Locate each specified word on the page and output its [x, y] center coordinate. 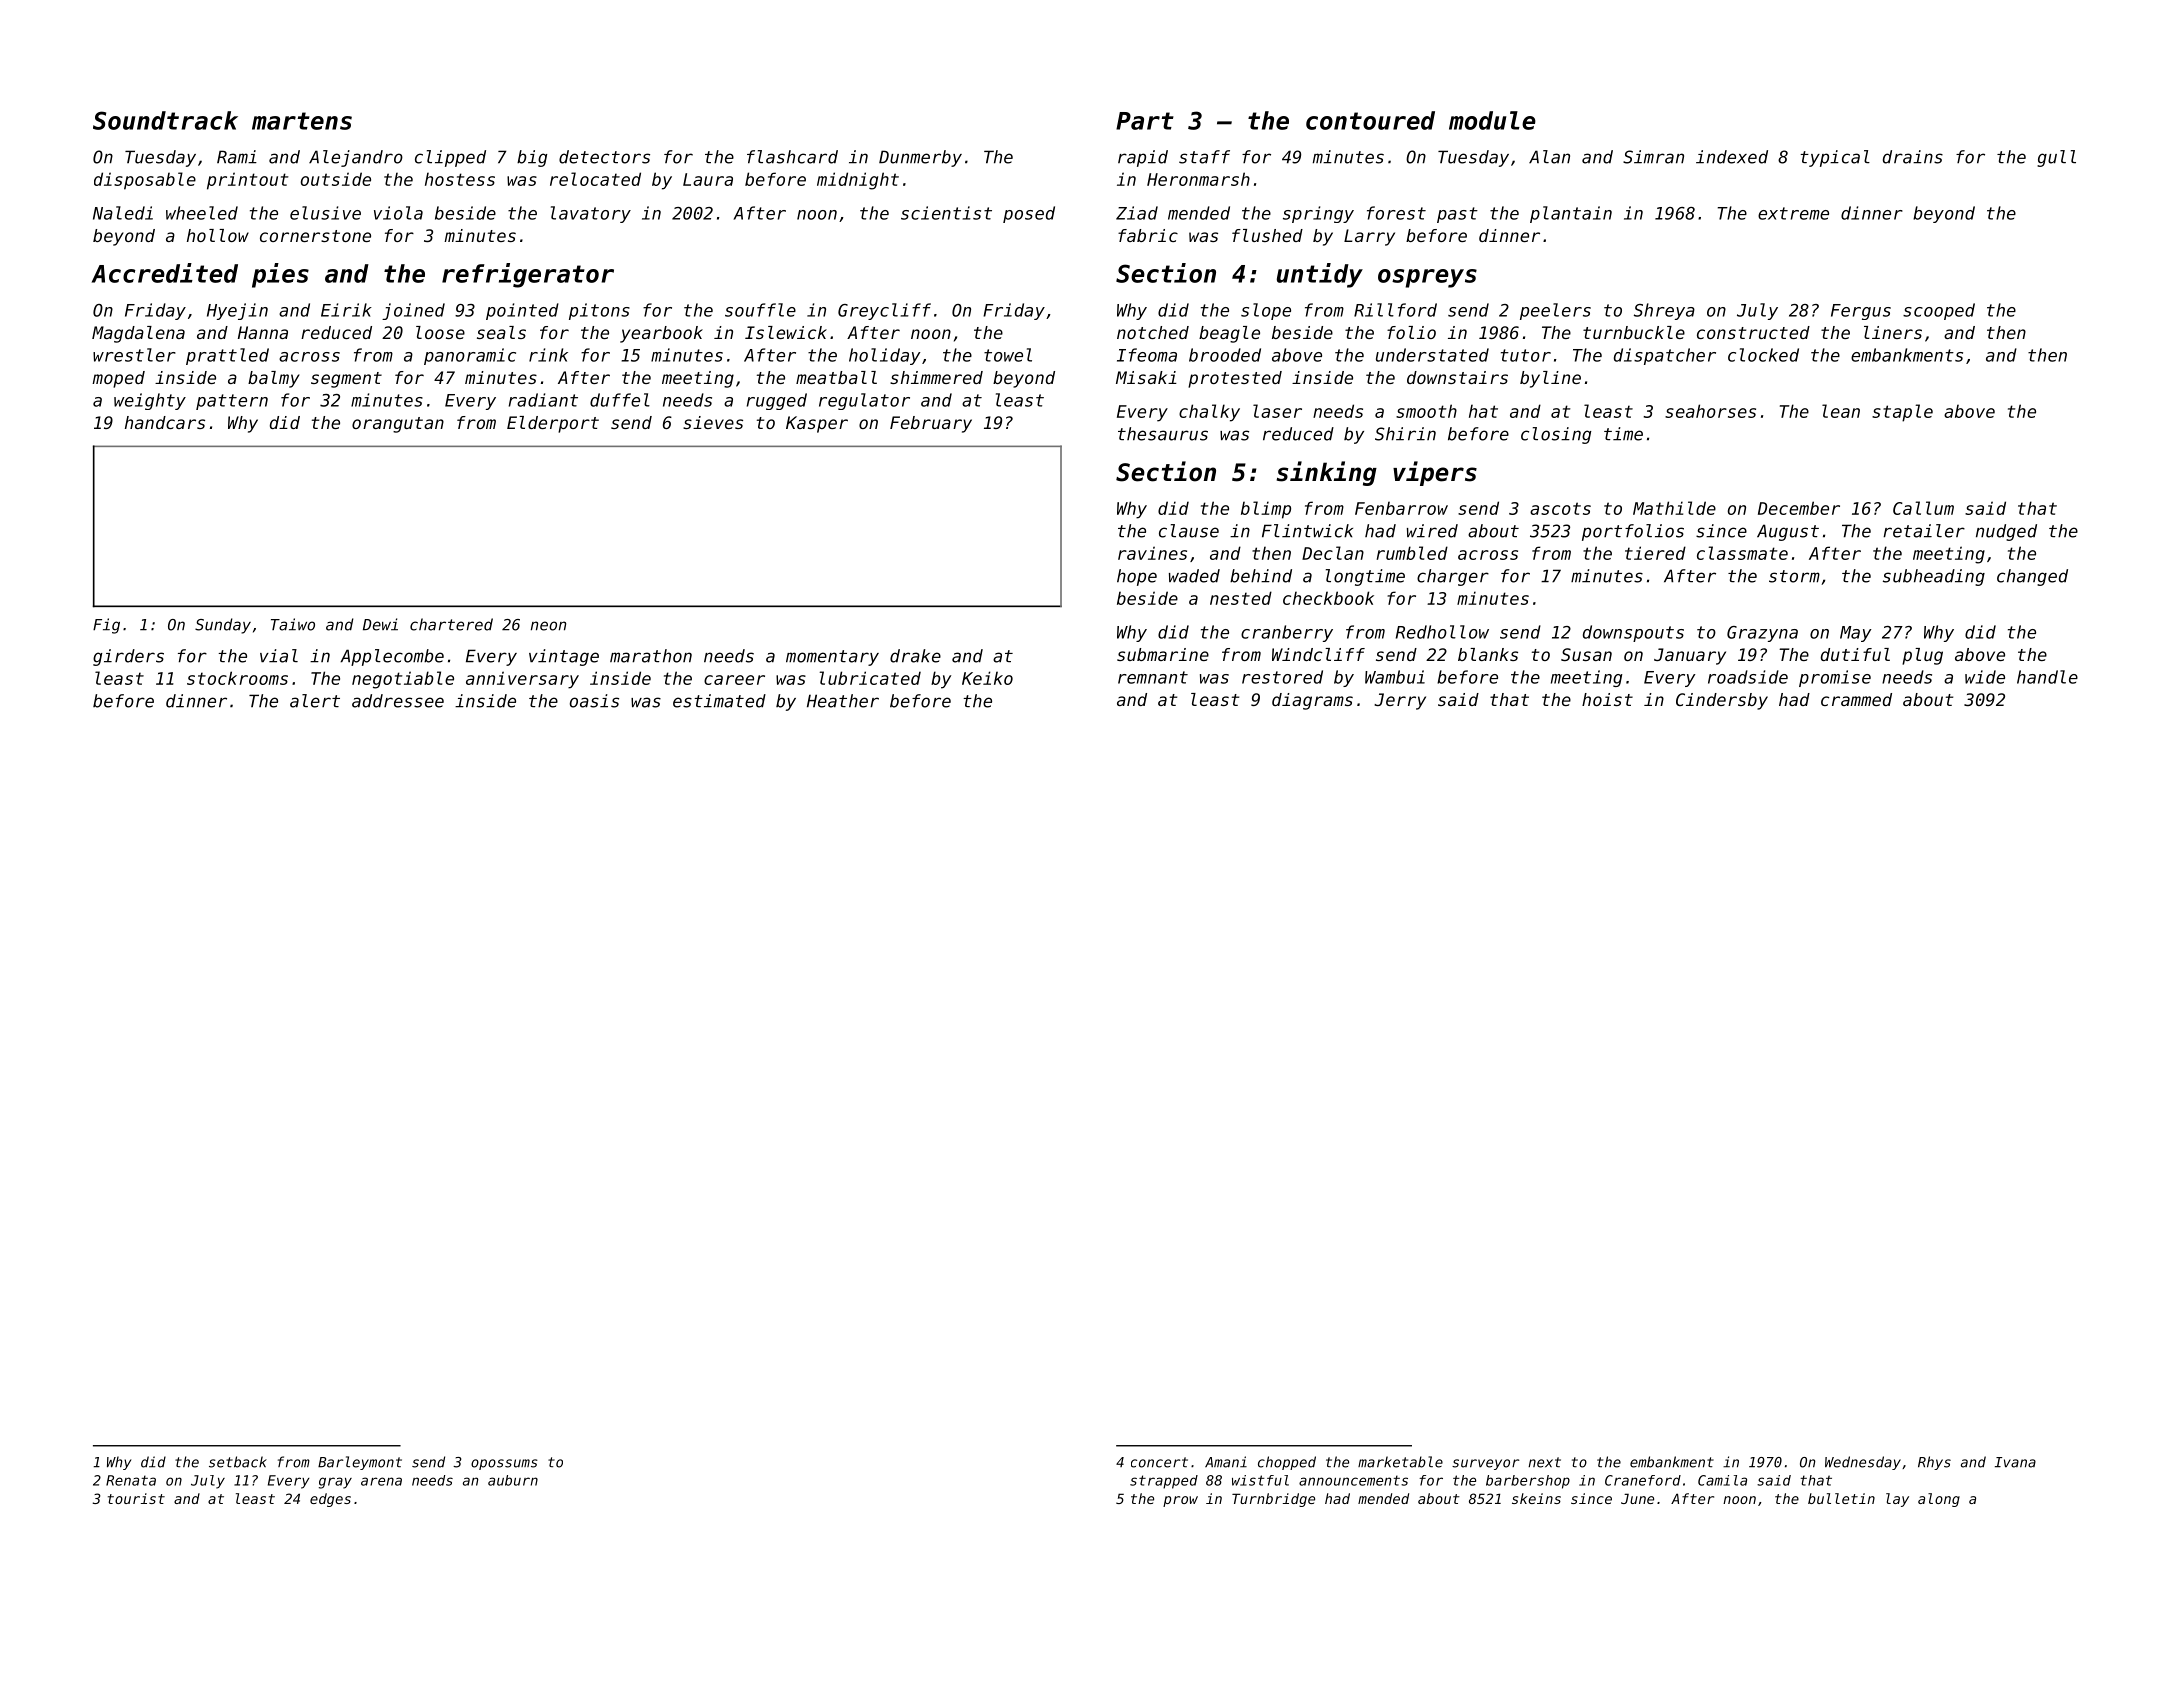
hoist [1607, 699]
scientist [946, 213]
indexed [1732, 157]
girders [128, 657]
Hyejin [237, 311]
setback [238, 1462]
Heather [843, 701]
